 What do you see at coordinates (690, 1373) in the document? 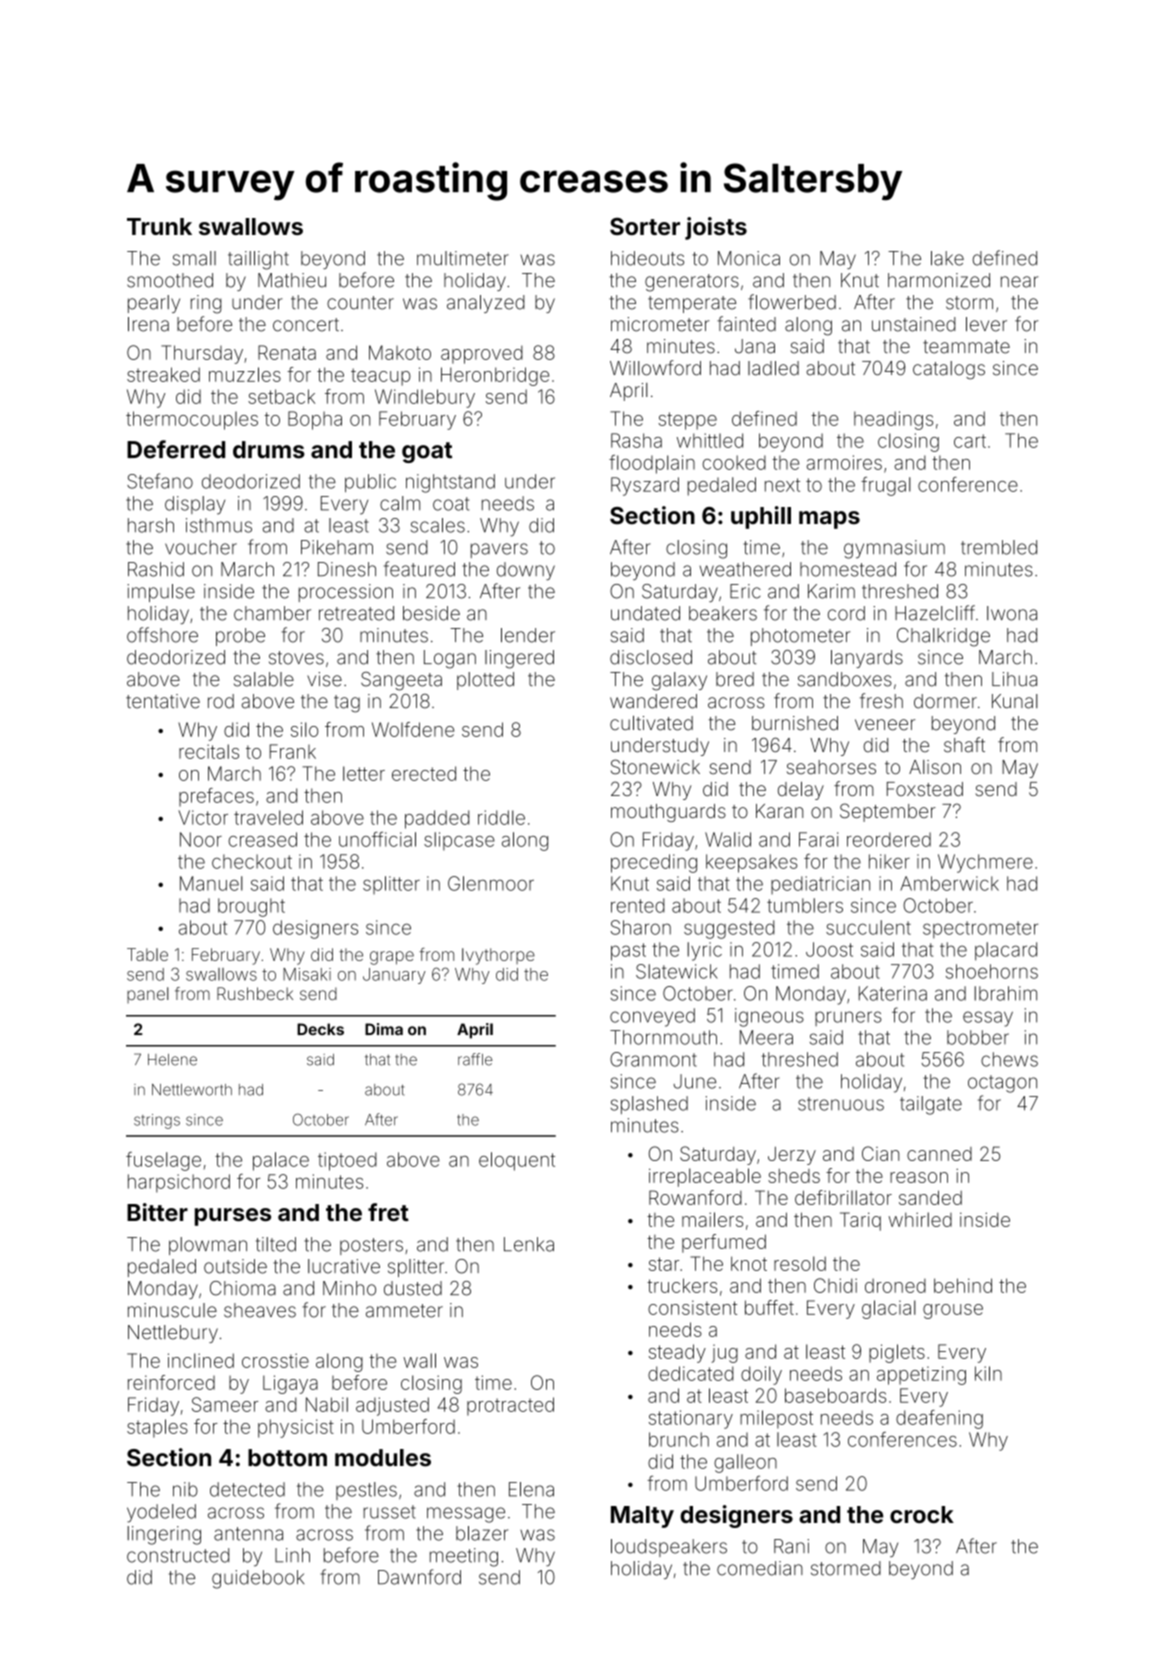
I see `dedicated` at bounding box center [690, 1373].
